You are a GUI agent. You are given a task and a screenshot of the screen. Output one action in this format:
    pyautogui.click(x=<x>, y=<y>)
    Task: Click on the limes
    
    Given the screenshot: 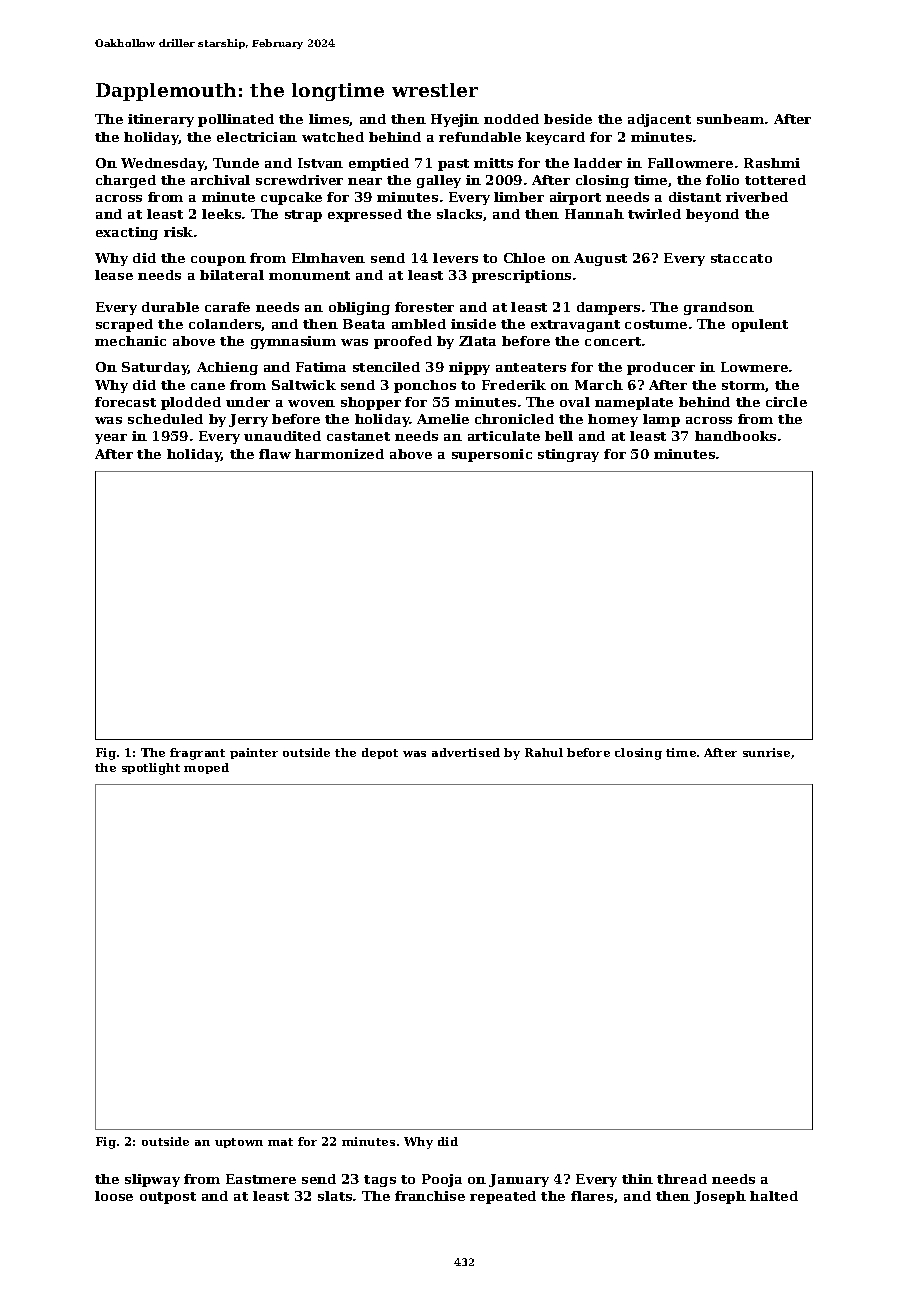 What is the action you would take?
    pyautogui.click(x=329, y=120)
